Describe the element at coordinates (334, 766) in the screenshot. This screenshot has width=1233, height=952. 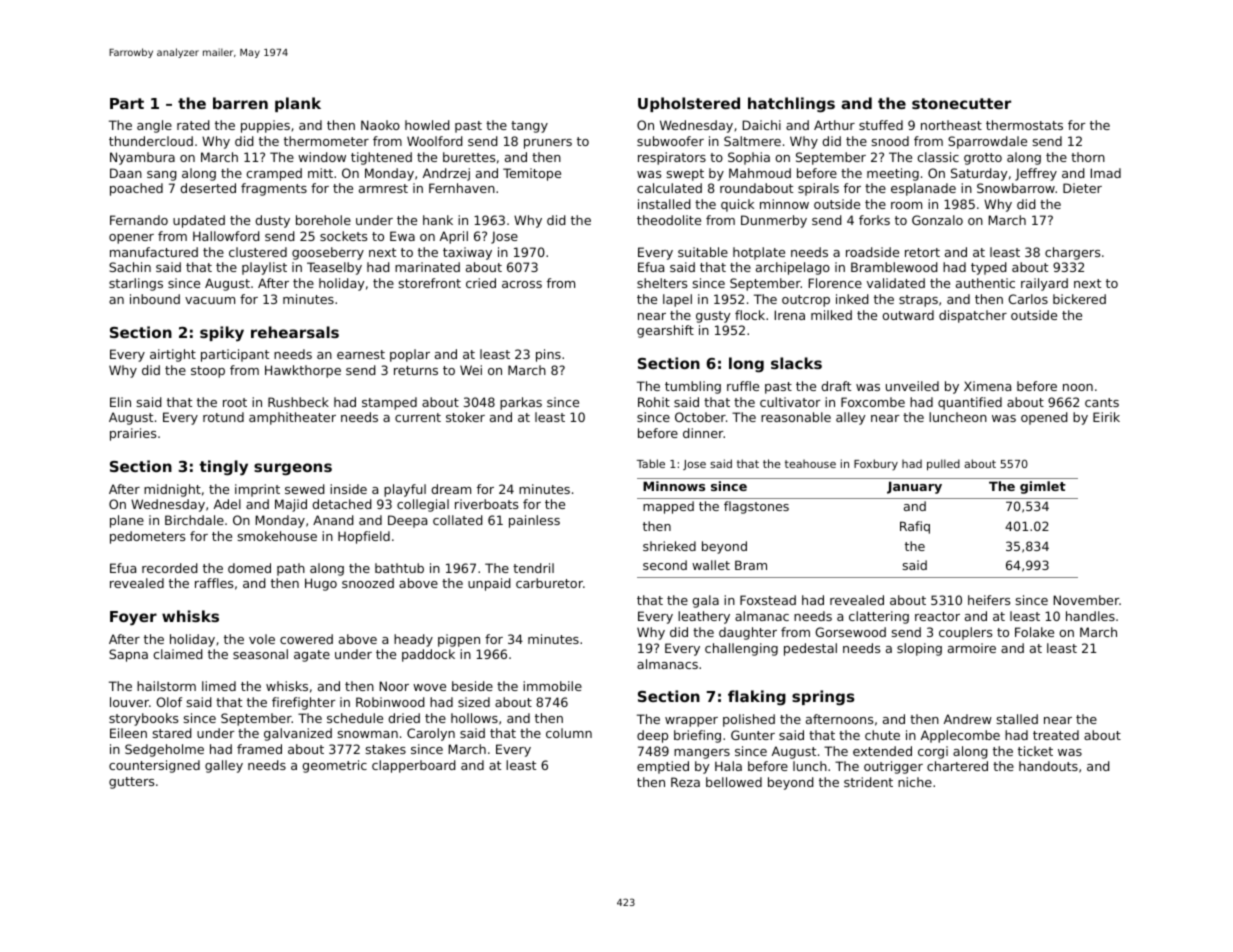
I see `geometric` at that location.
